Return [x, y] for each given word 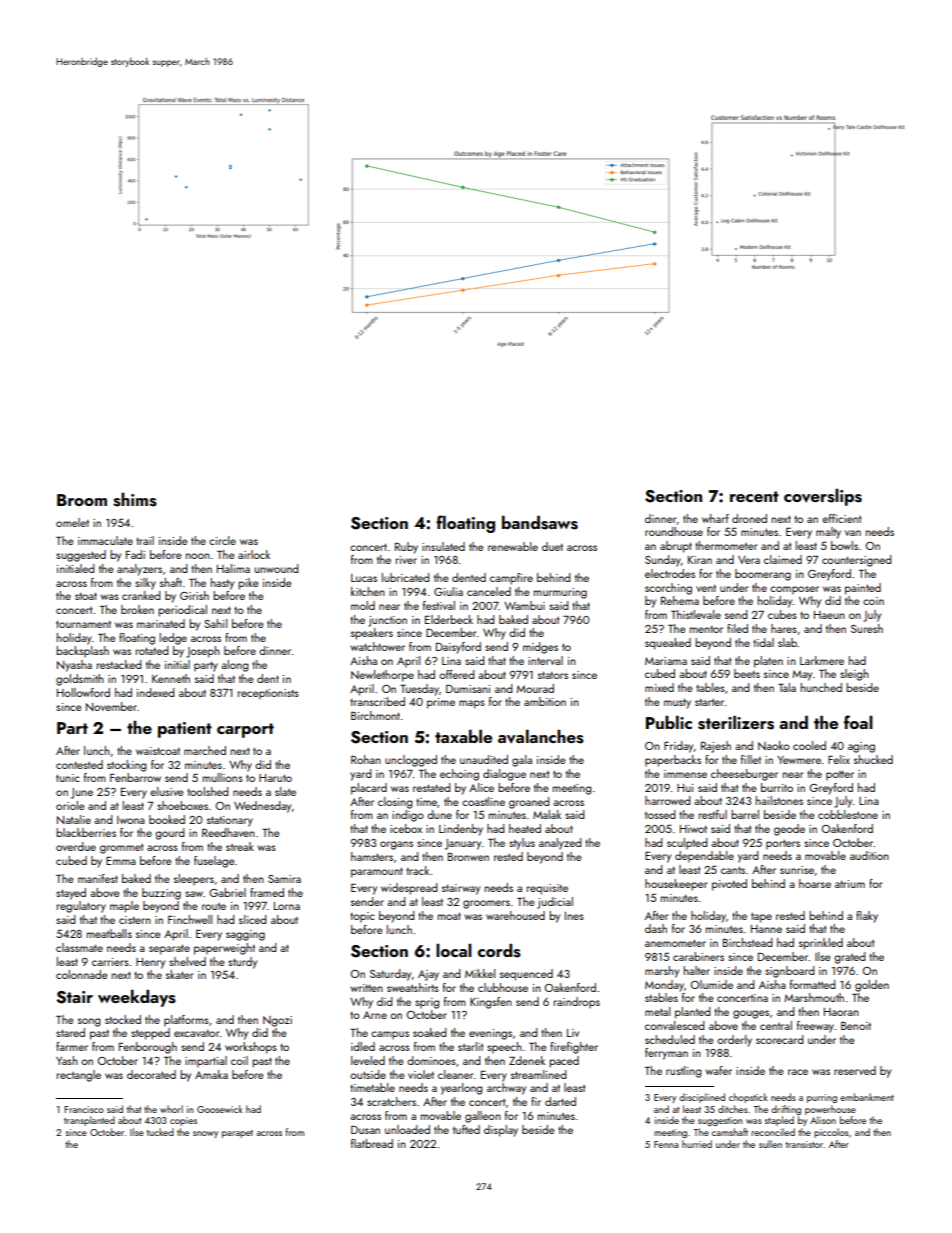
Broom [82, 500]
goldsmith [80, 680]
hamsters [372, 856]
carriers [110, 962]
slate [285, 791]
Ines [574, 916]
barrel [745, 814]
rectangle [79, 1076]
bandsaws [540, 523]
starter [709, 702]
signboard [790, 972]
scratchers [391, 1101]
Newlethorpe [382, 676]
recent [754, 496]
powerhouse [830, 1110]
